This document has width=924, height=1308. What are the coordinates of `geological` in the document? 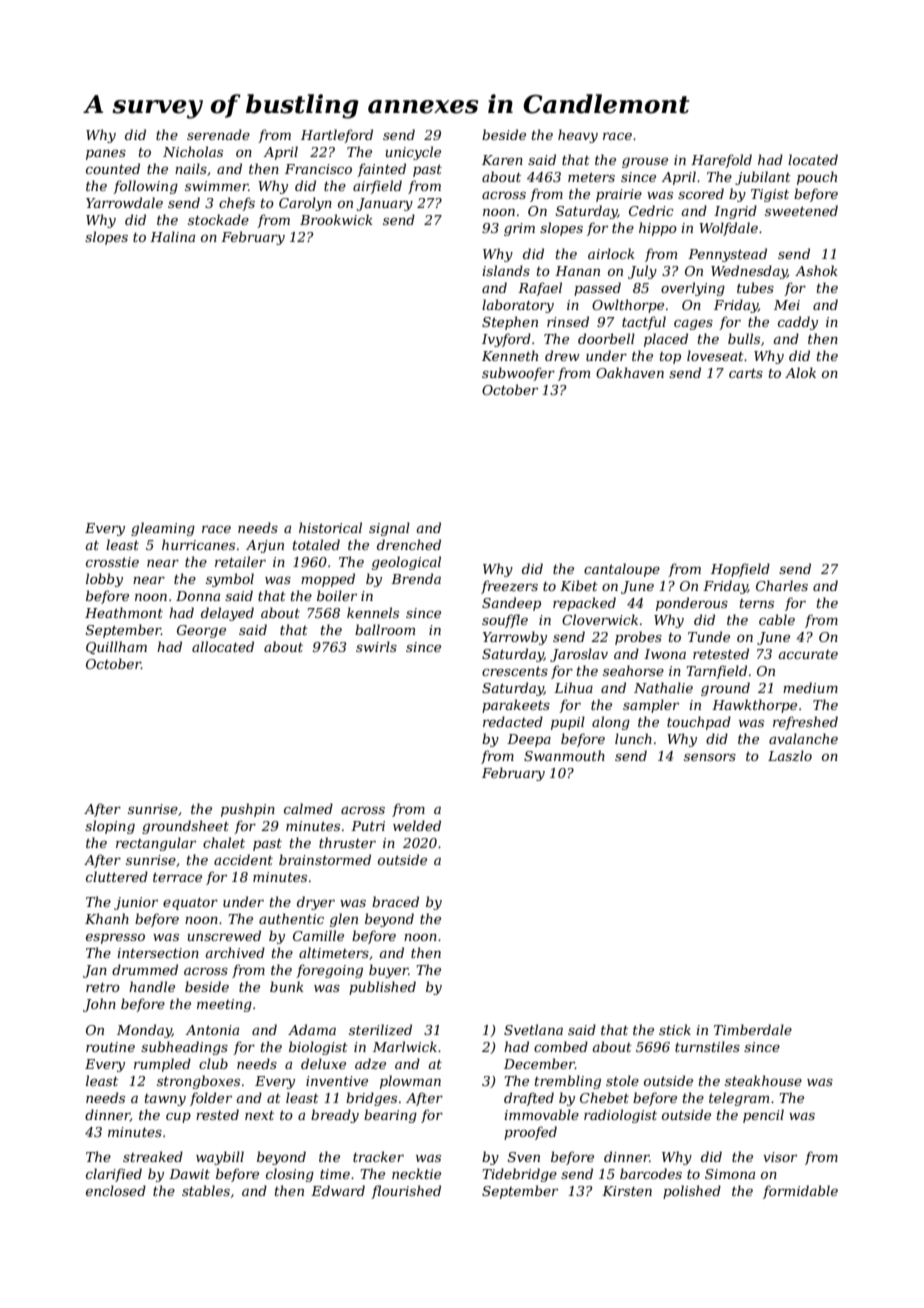 It's located at (406, 563).
